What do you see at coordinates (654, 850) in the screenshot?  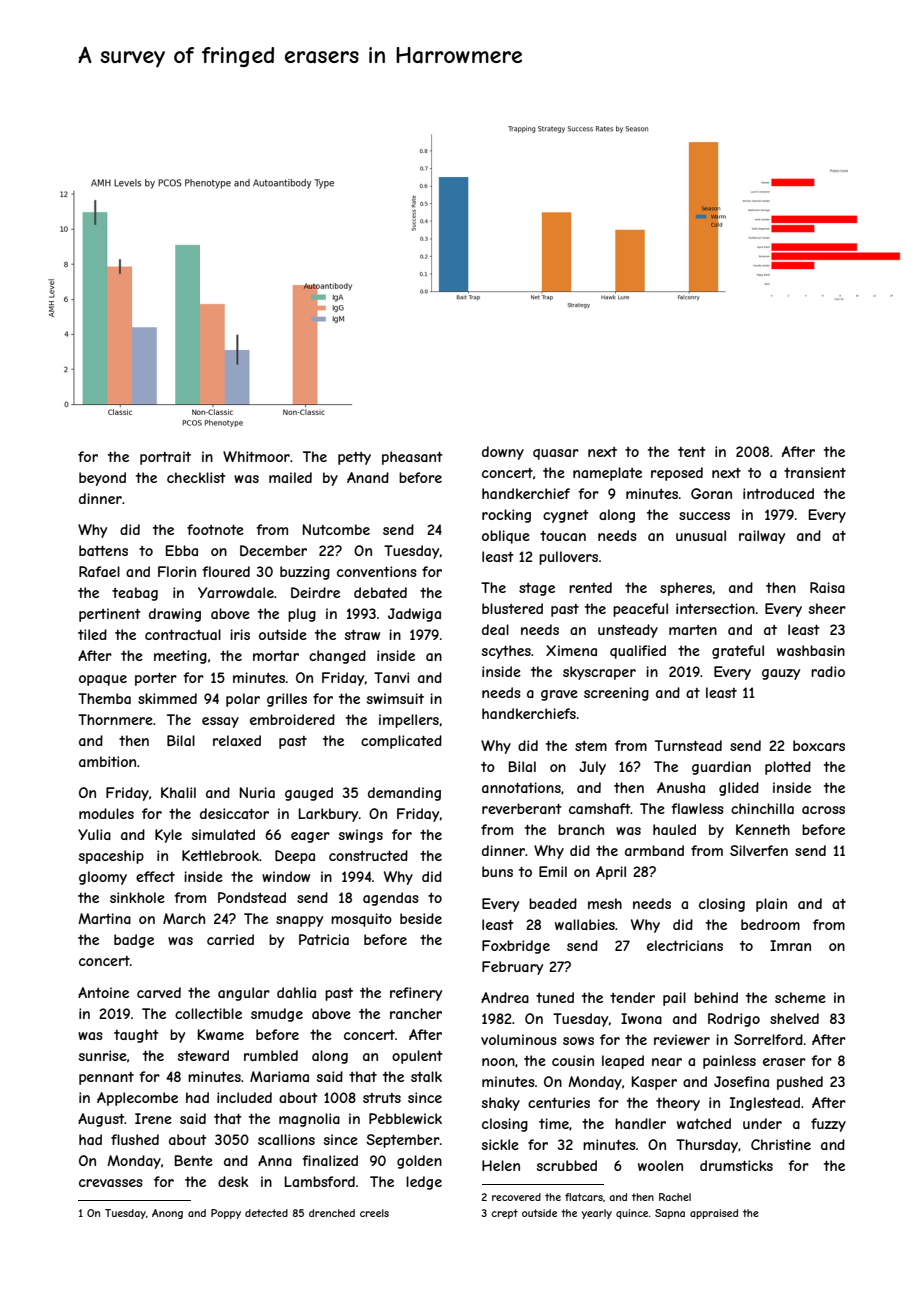 I see `armband` at bounding box center [654, 850].
